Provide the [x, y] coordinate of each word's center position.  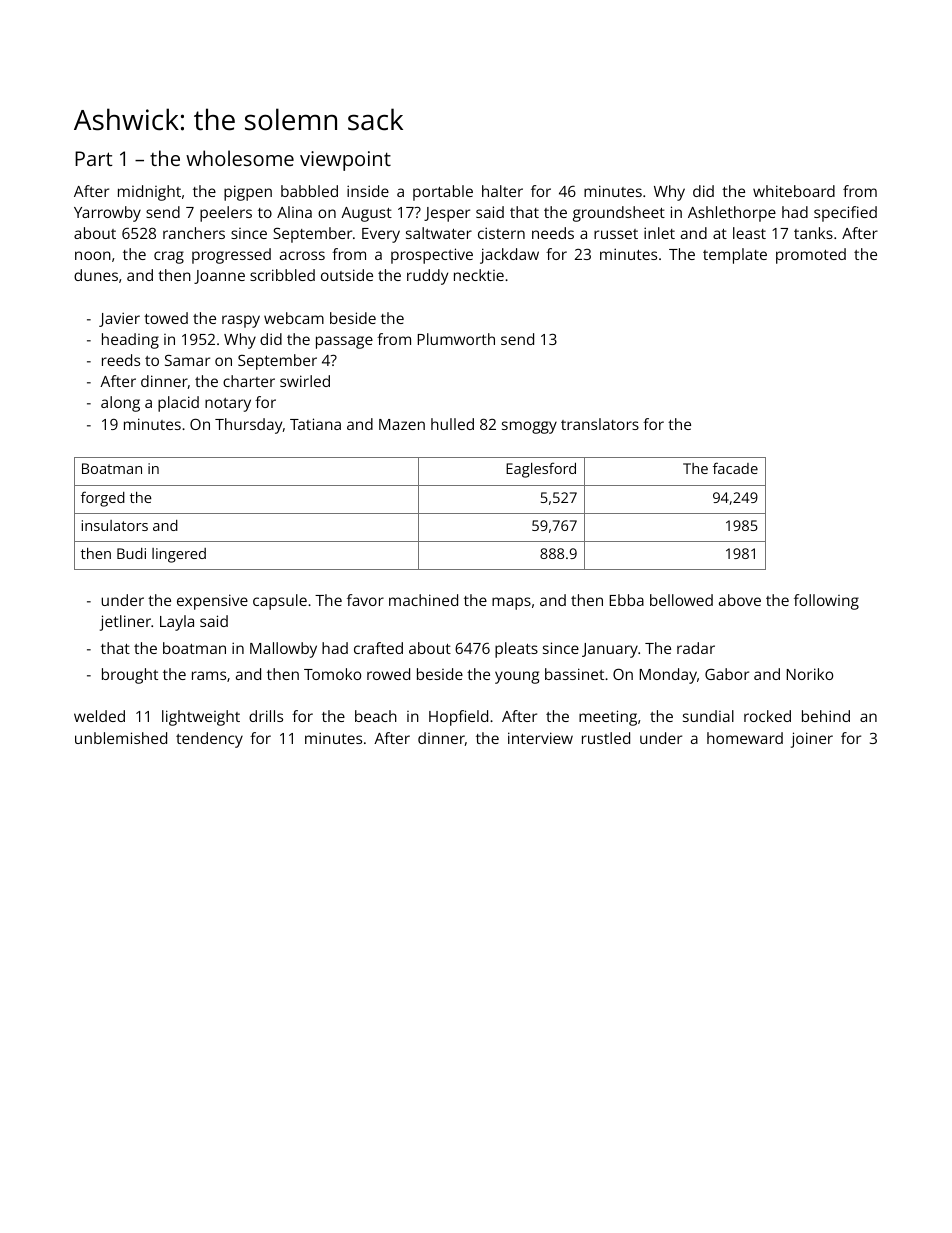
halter [502, 191]
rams [209, 675]
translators [600, 424]
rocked [767, 716]
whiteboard [794, 191]
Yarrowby [107, 214]
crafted [378, 648]
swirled [305, 381]
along [120, 404]
